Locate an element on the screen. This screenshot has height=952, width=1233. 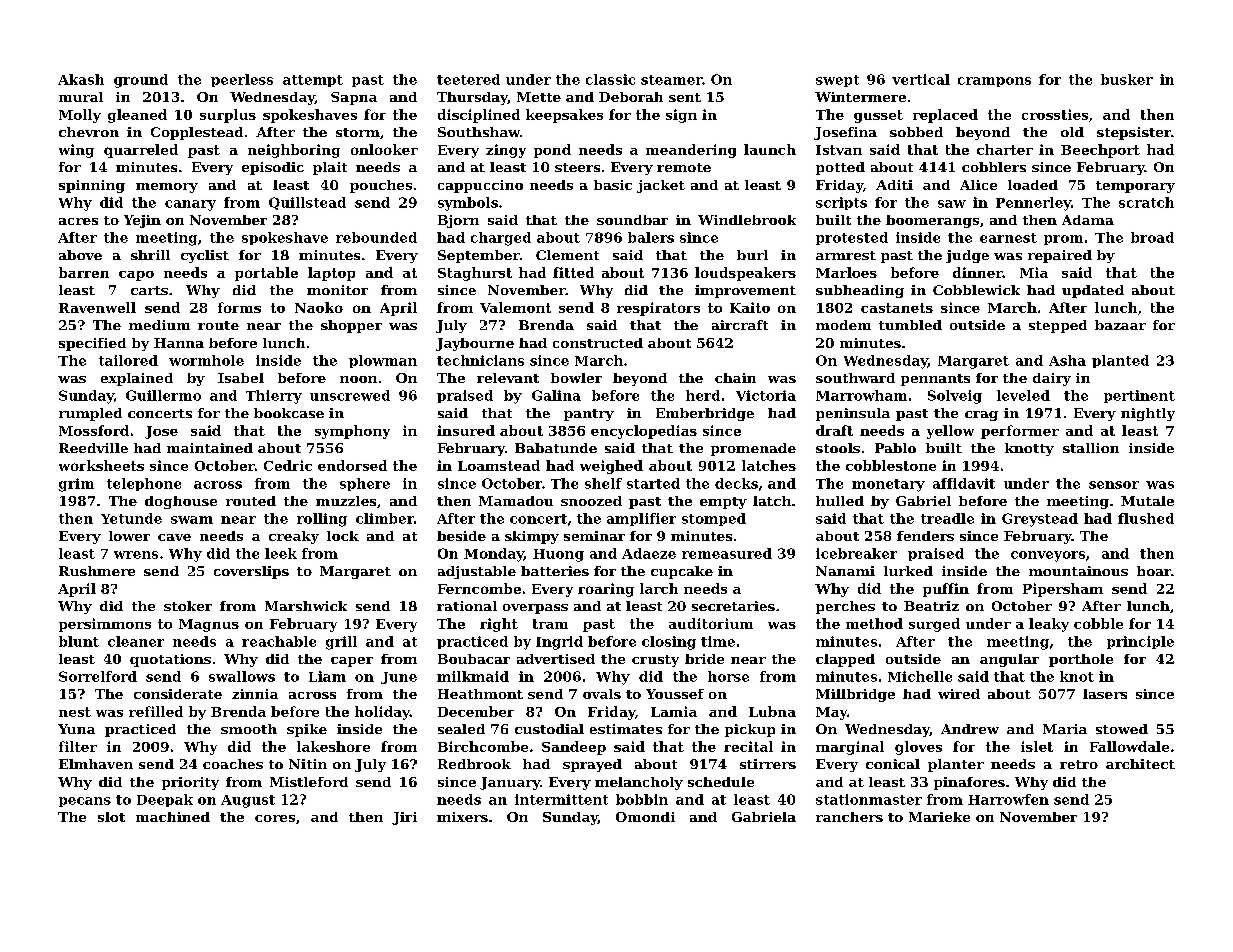
Greystead is located at coordinates (1040, 520).
